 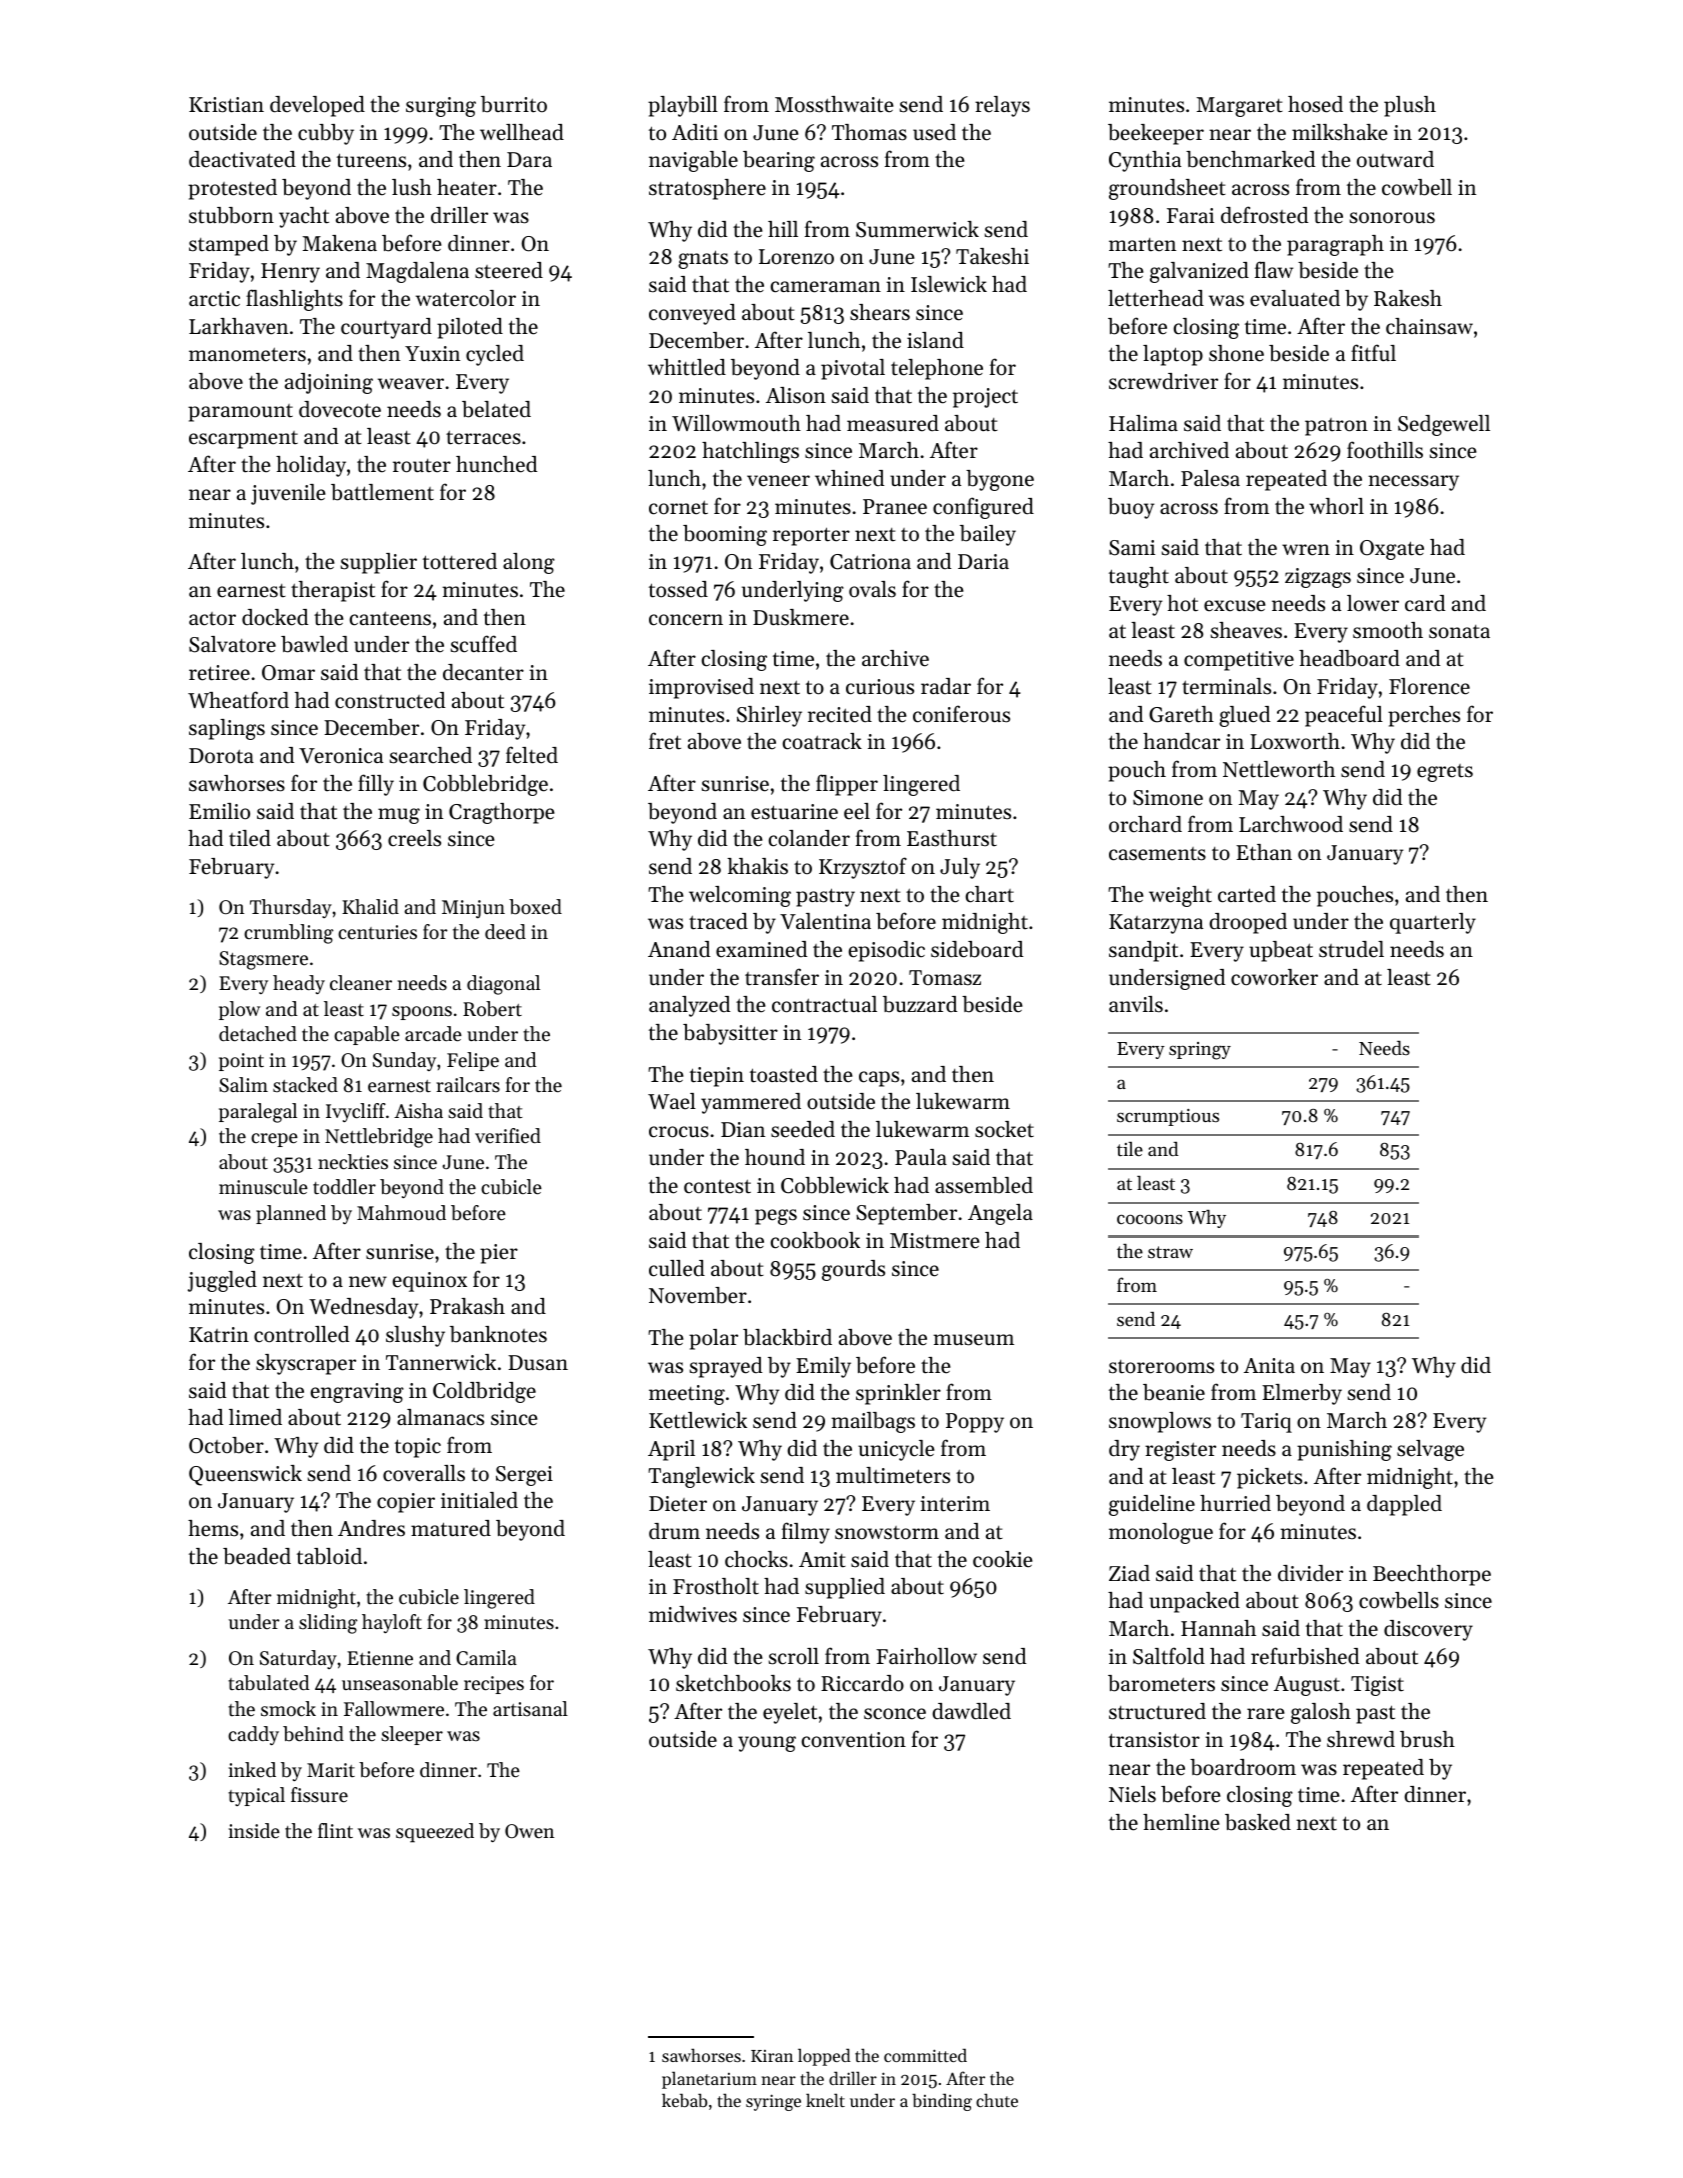 I want to click on relays, so click(x=1002, y=106).
